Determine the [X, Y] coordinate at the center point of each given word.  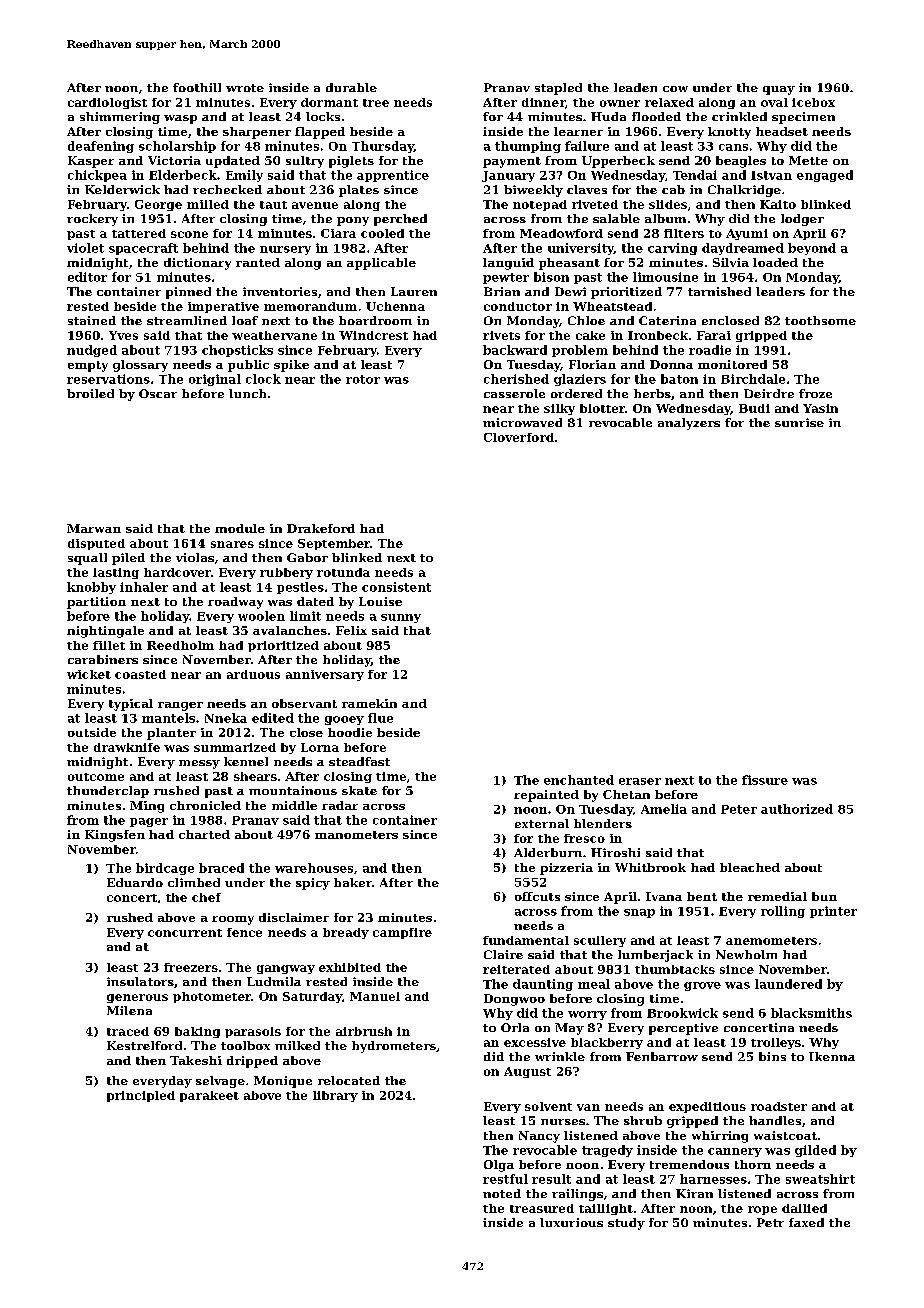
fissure [765, 780]
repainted [546, 796]
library [335, 1096]
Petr [770, 1222]
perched [400, 220]
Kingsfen [115, 836]
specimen [803, 118]
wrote [245, 88]
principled [141, 1096]
